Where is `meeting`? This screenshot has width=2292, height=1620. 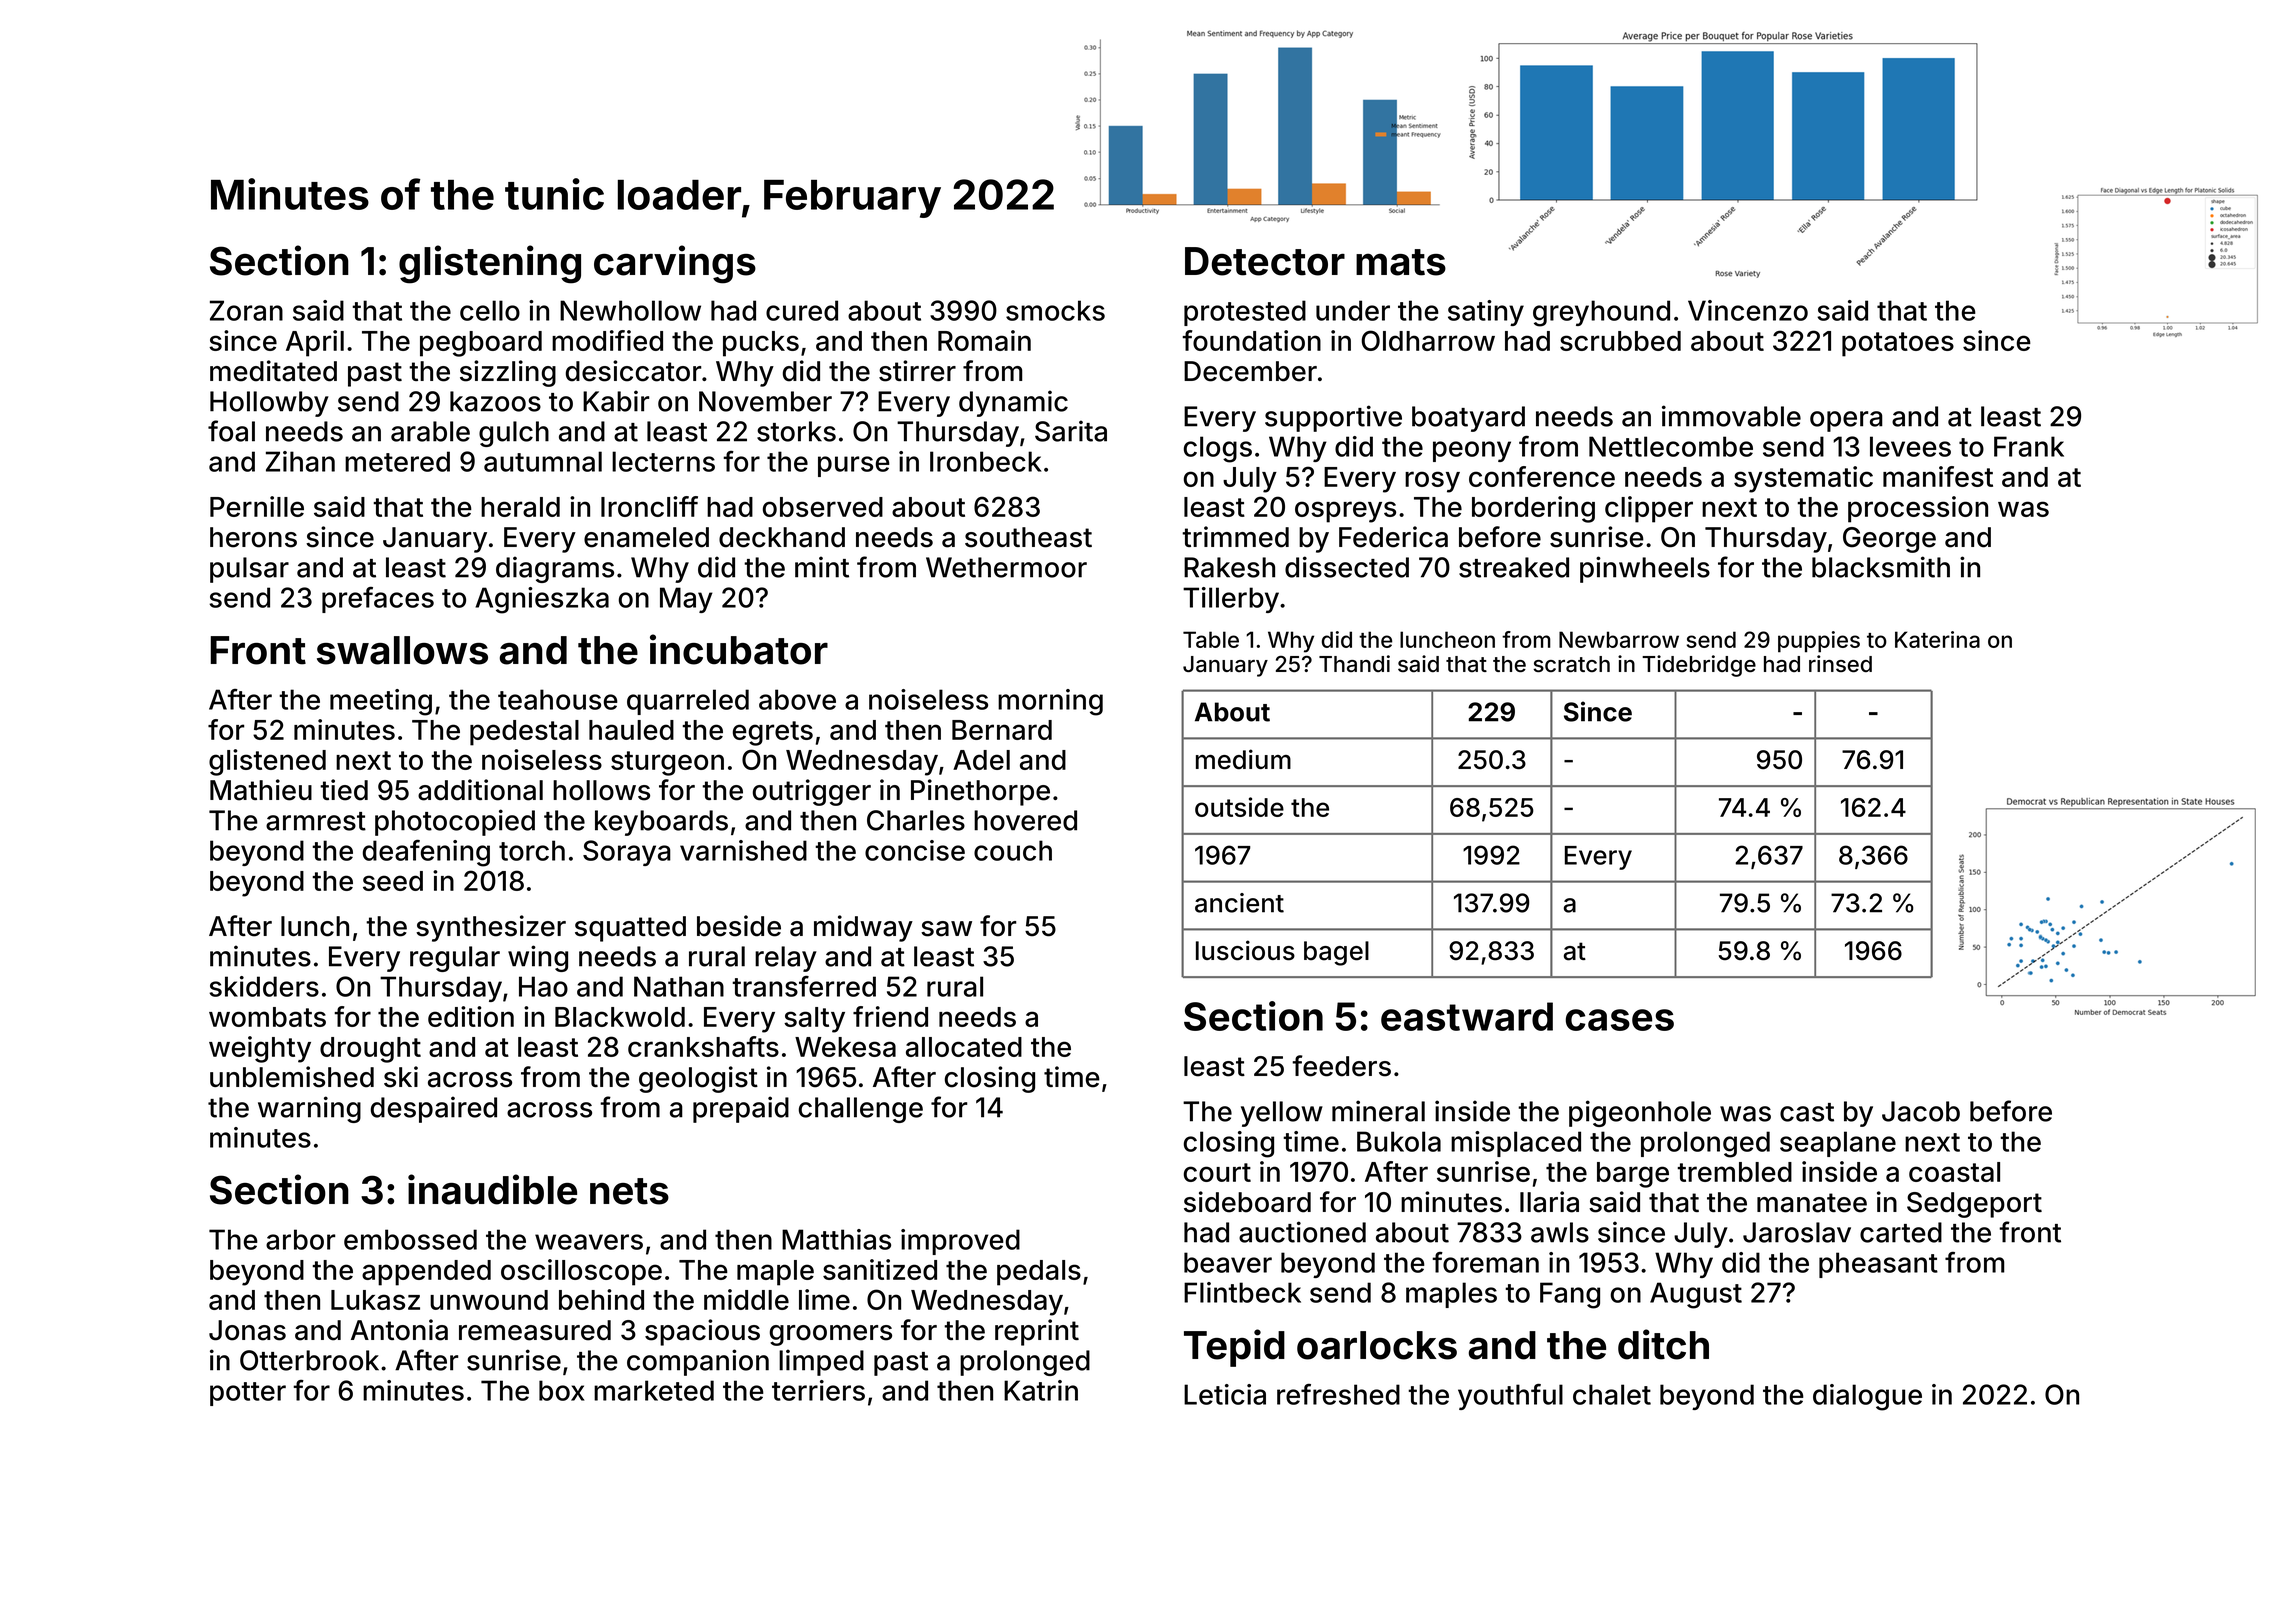 meeting is located at coordinates (381, 702).
